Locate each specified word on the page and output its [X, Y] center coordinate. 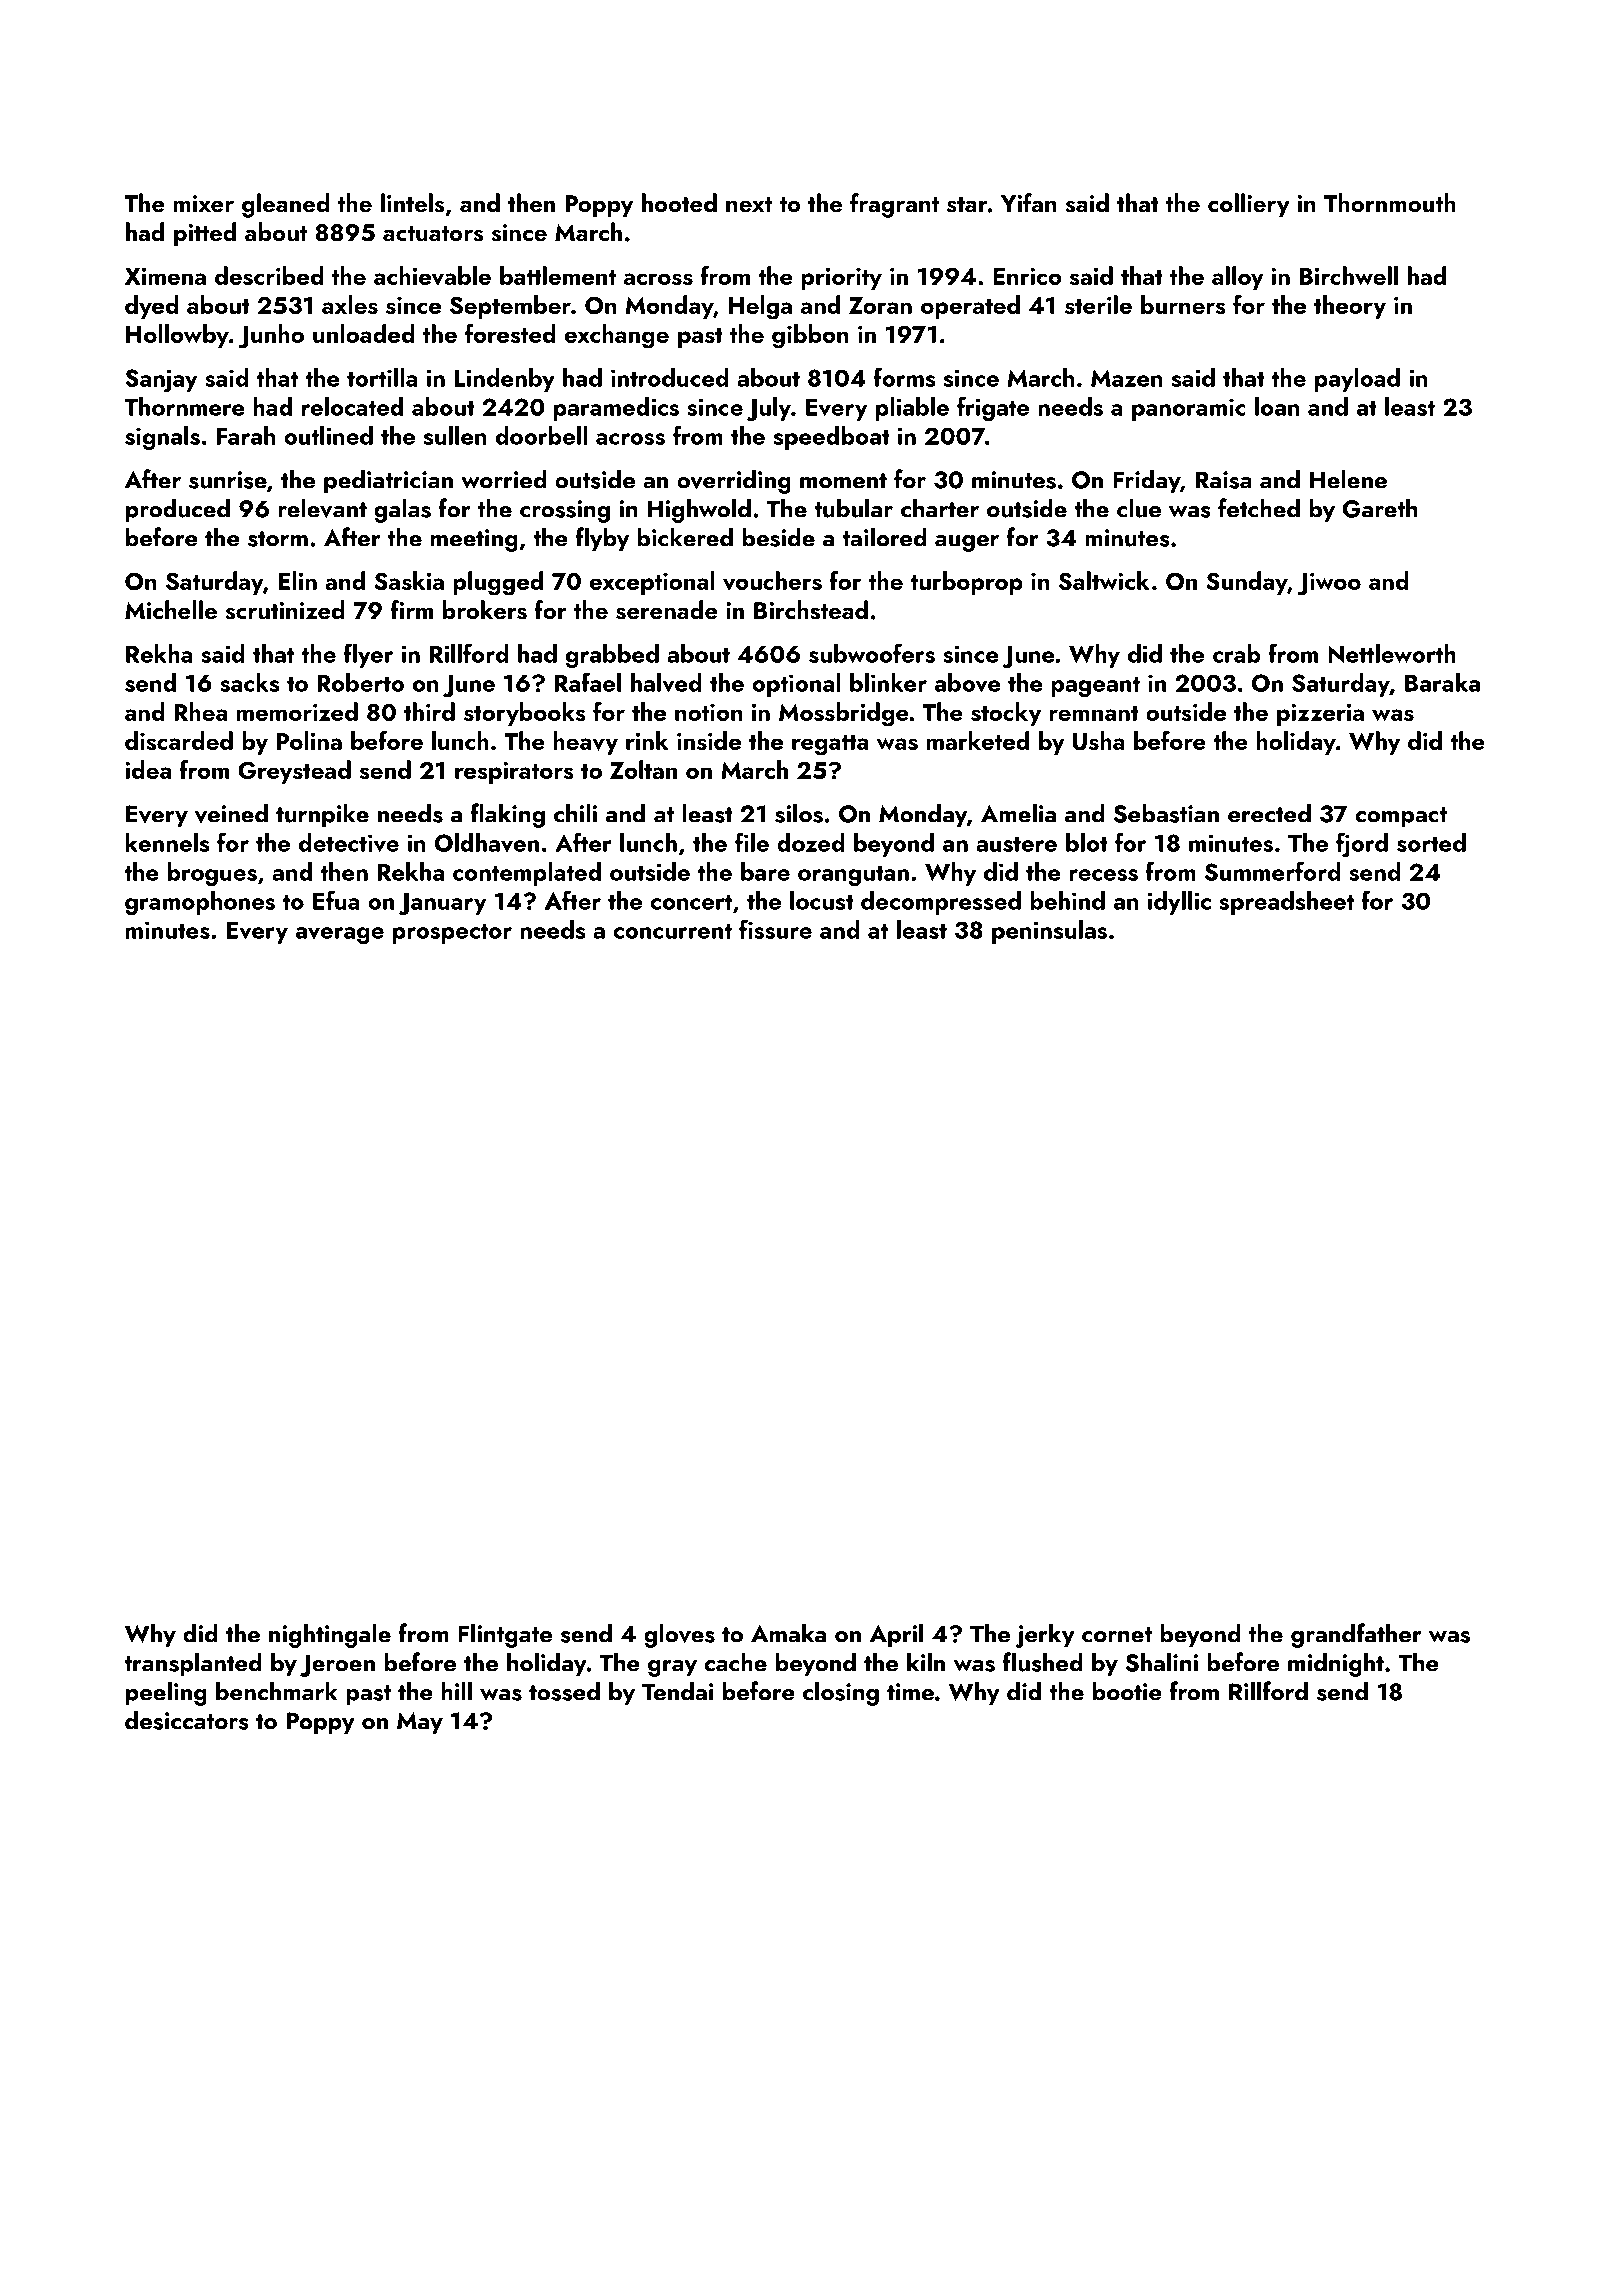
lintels [412, 203]
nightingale [330, 1635]
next [749, 204]
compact [1401, 817]
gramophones [200, 903]
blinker [888, 682]
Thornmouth [1390, 202]
